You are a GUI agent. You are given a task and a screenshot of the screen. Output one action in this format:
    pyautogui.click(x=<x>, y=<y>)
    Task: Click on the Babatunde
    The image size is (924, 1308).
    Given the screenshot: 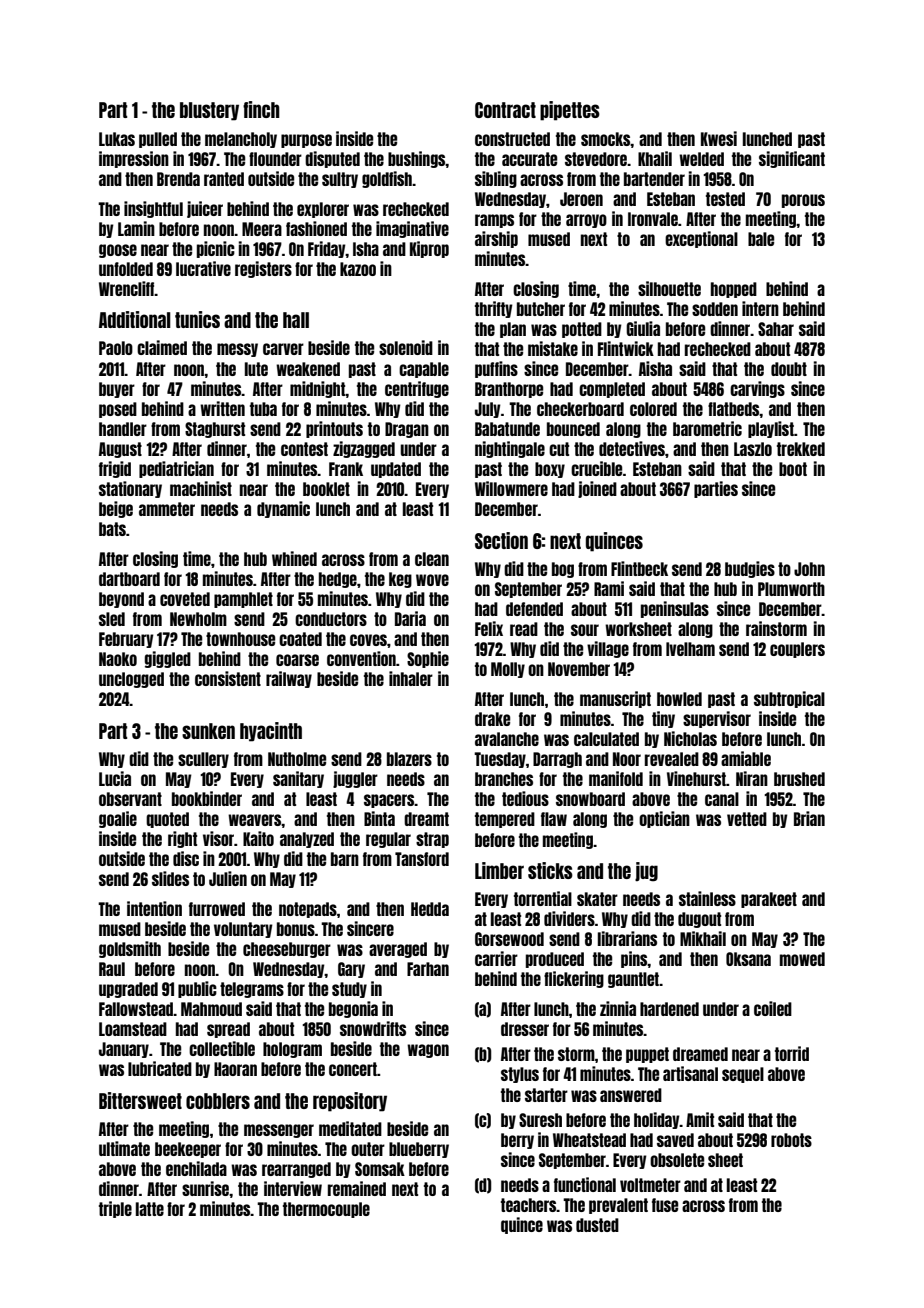 What is the action you would take?
    pyautogui.click(x=507, y=429)
